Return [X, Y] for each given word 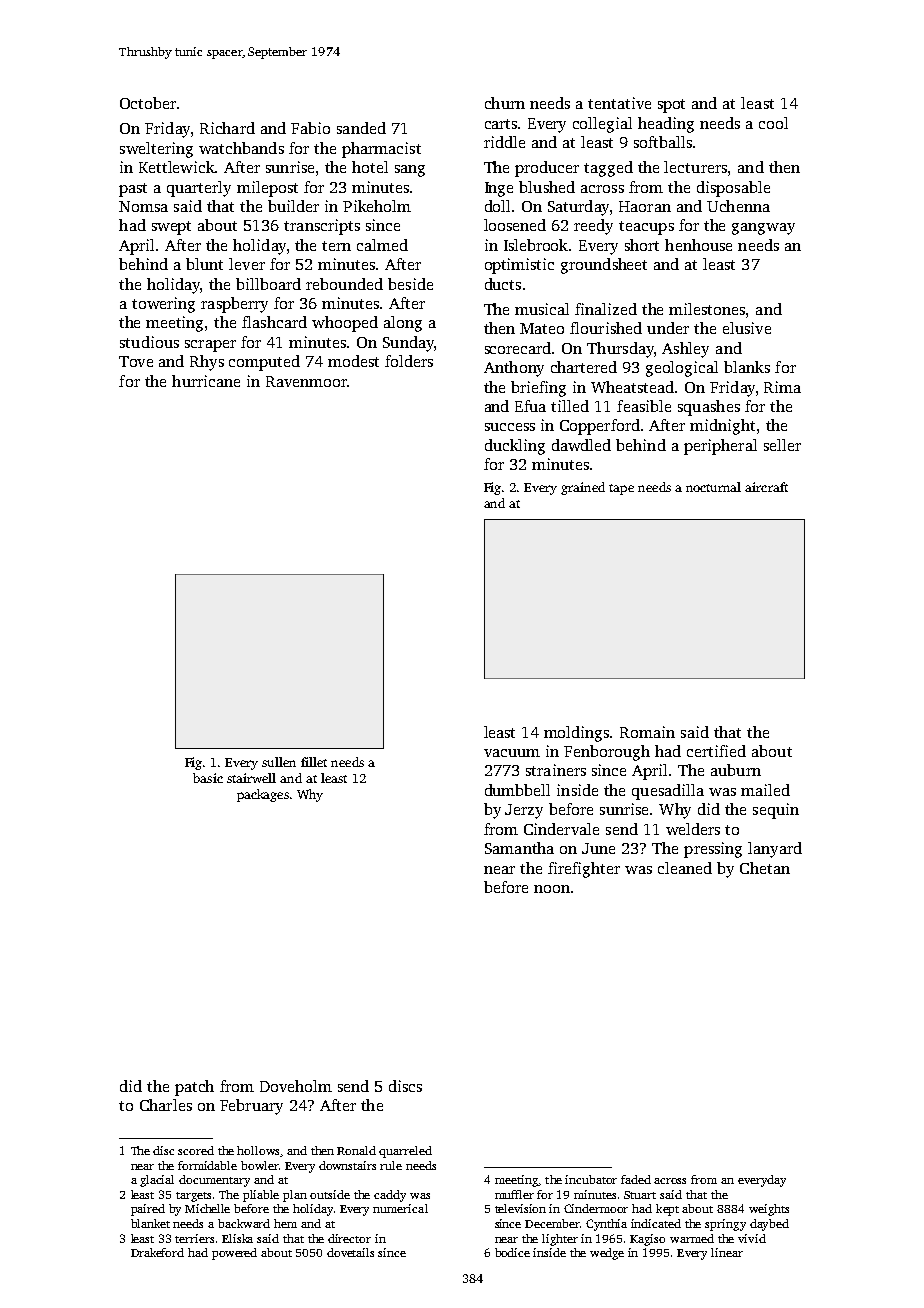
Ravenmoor [306, 381]
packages [263, 795]
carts [501, 124]
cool [773, 123]
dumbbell [517, 790]
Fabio [310, 128]
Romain [647, 732]
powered [234, 1254]
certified [716, 751]
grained [583, 488]
